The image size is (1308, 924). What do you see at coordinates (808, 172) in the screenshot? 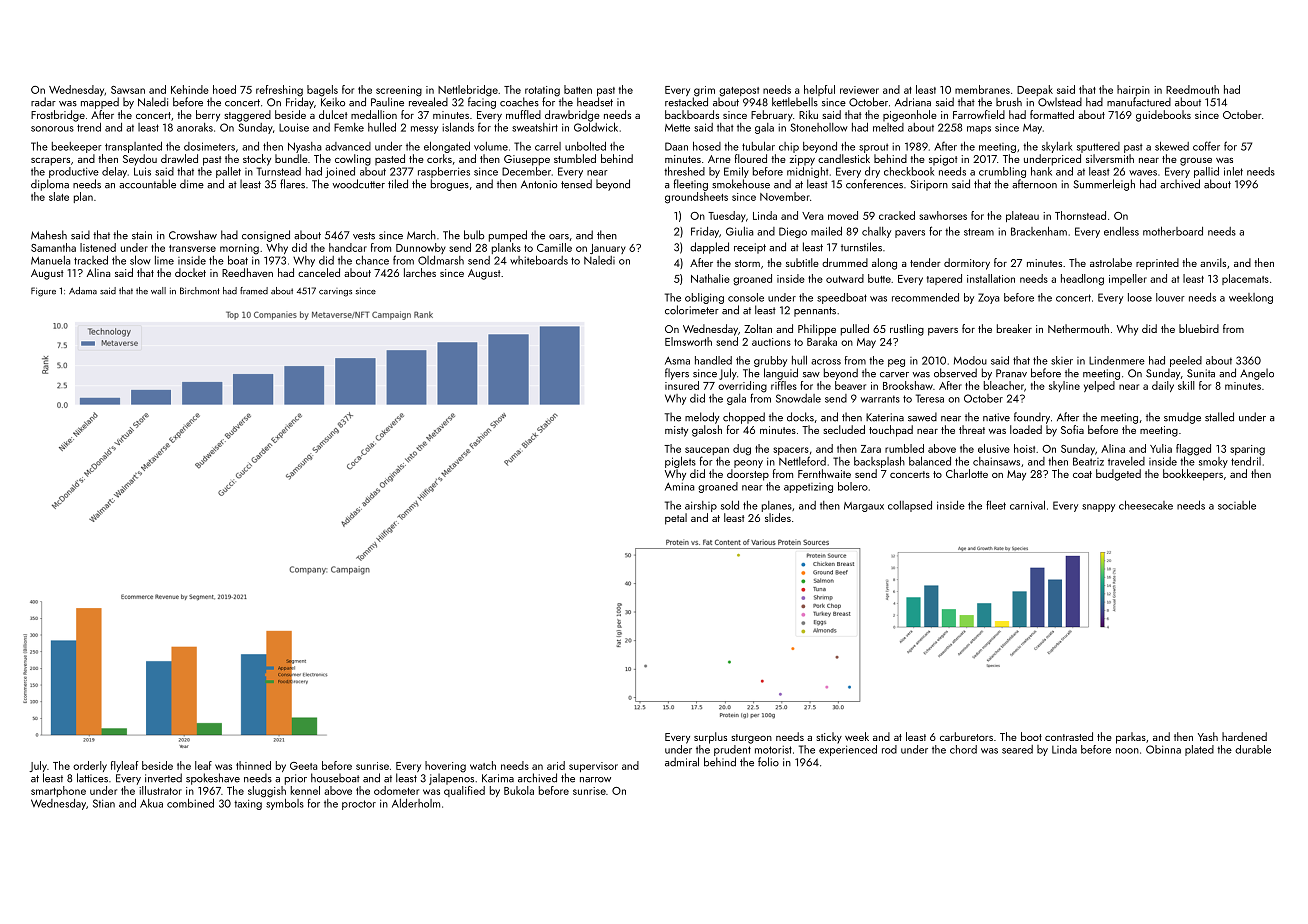
I see `midnight` at bounding box center [808, 172].
